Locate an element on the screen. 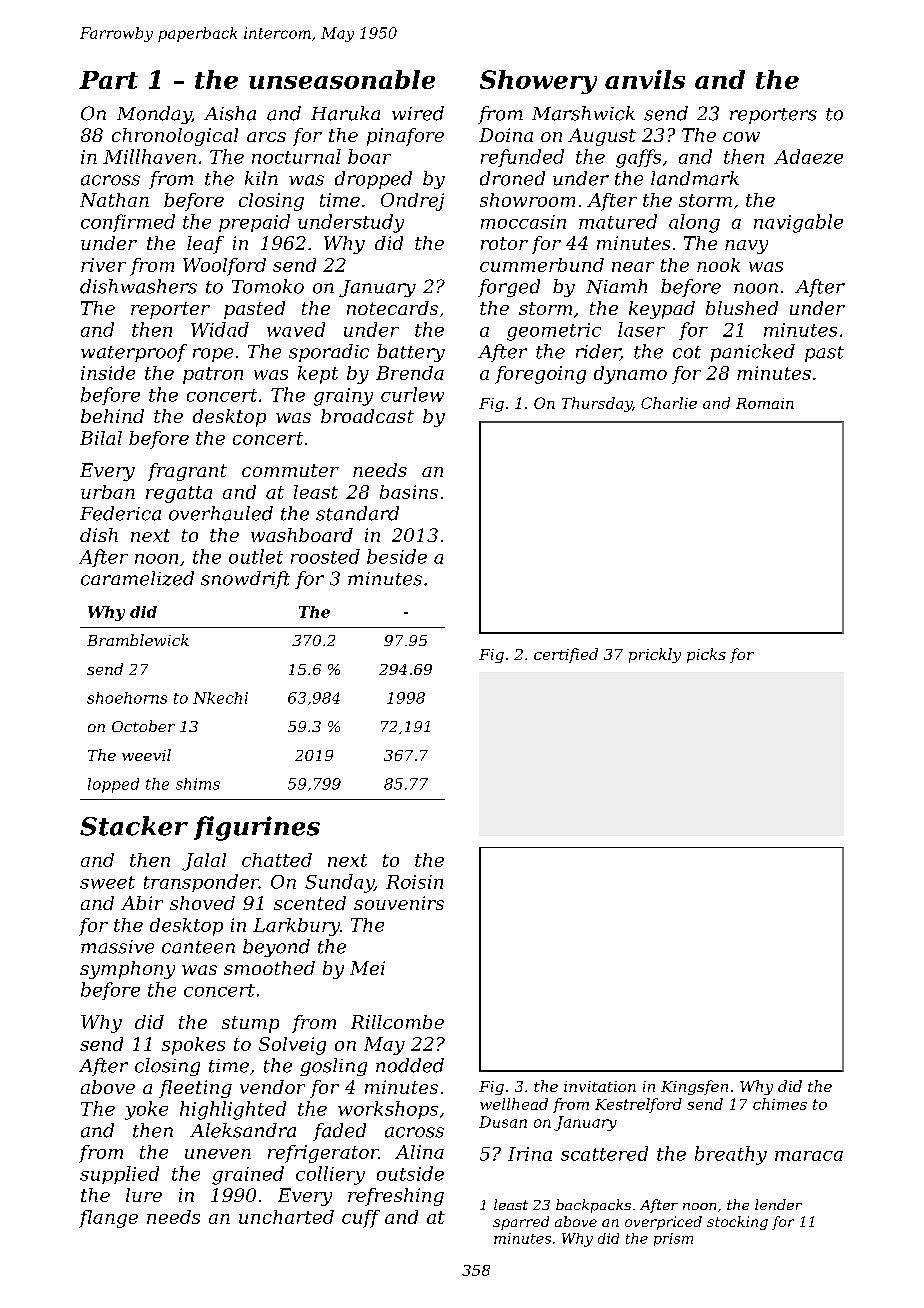  uncharted is located at coordinates (286, 1217).
